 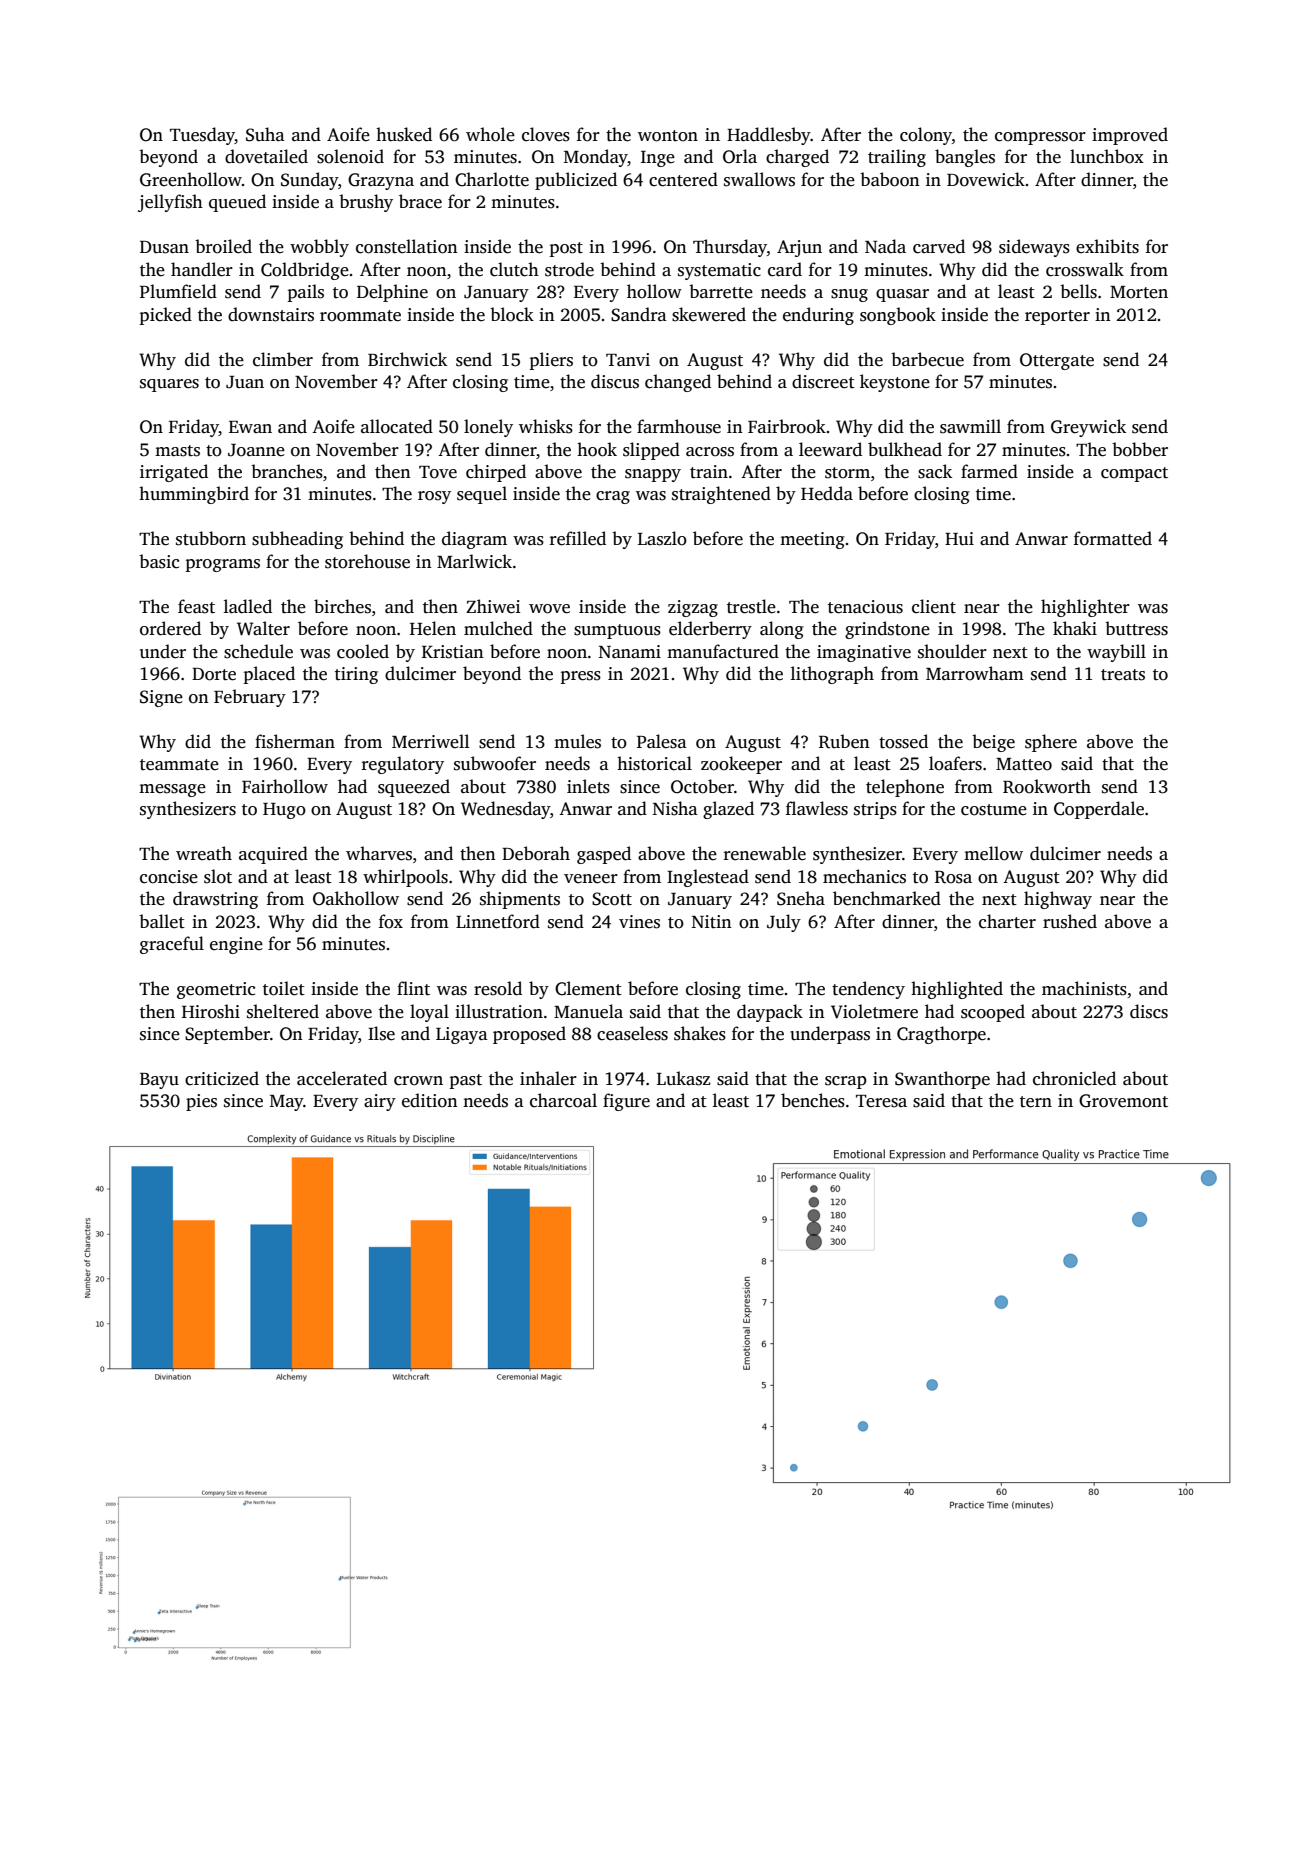 I want to click on snappy, so click(x=653, y=475).
